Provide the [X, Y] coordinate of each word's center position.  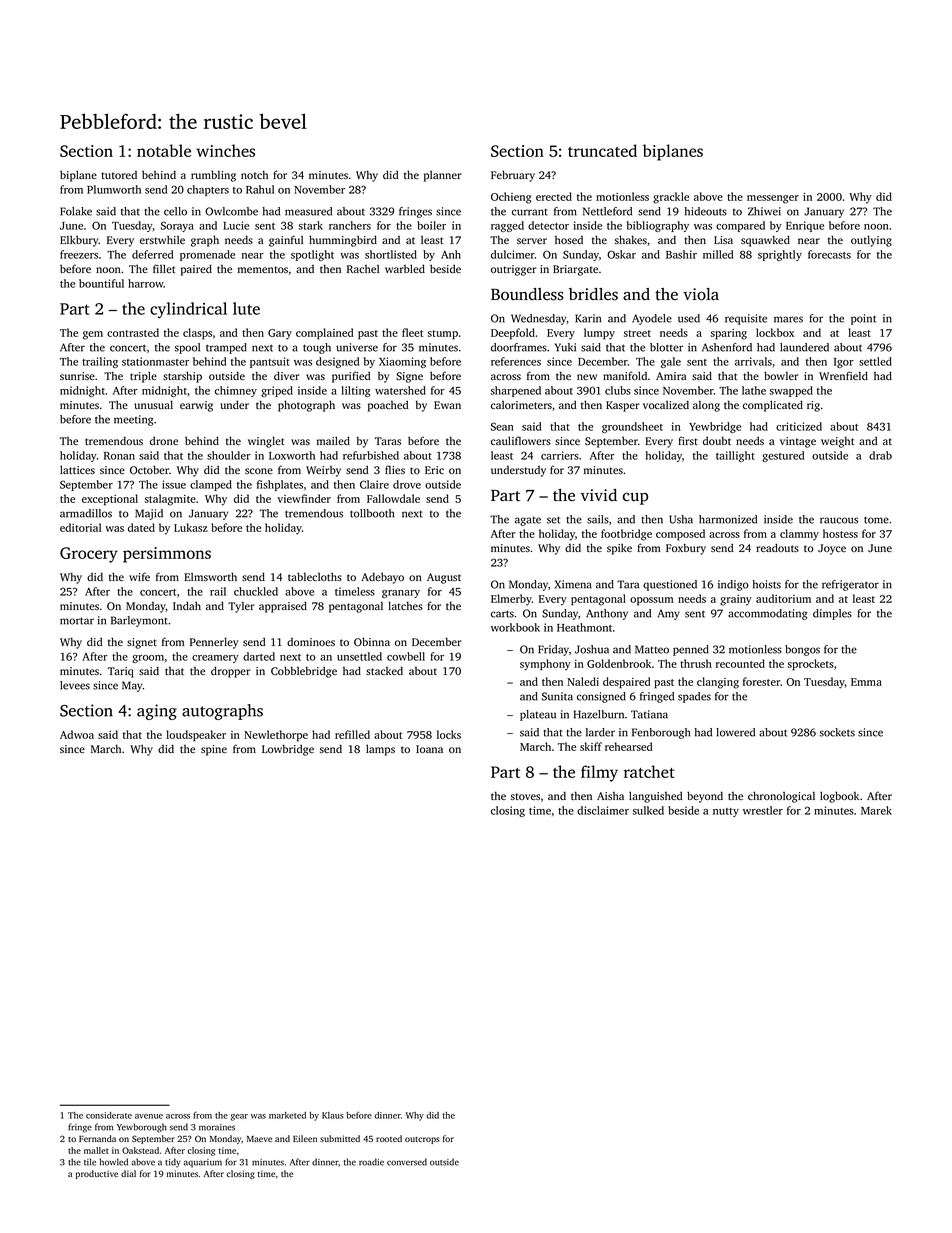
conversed [407, 1162]
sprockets [811, 664]
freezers [79, 254]
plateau [538, 715]
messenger [773, 199]
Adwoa [77, 734]
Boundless [527, 294]
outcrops [422, 1140]
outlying [871, 241]
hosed [569, 240]
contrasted [133, 332]
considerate [109, 1115]
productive [97, 1174]
